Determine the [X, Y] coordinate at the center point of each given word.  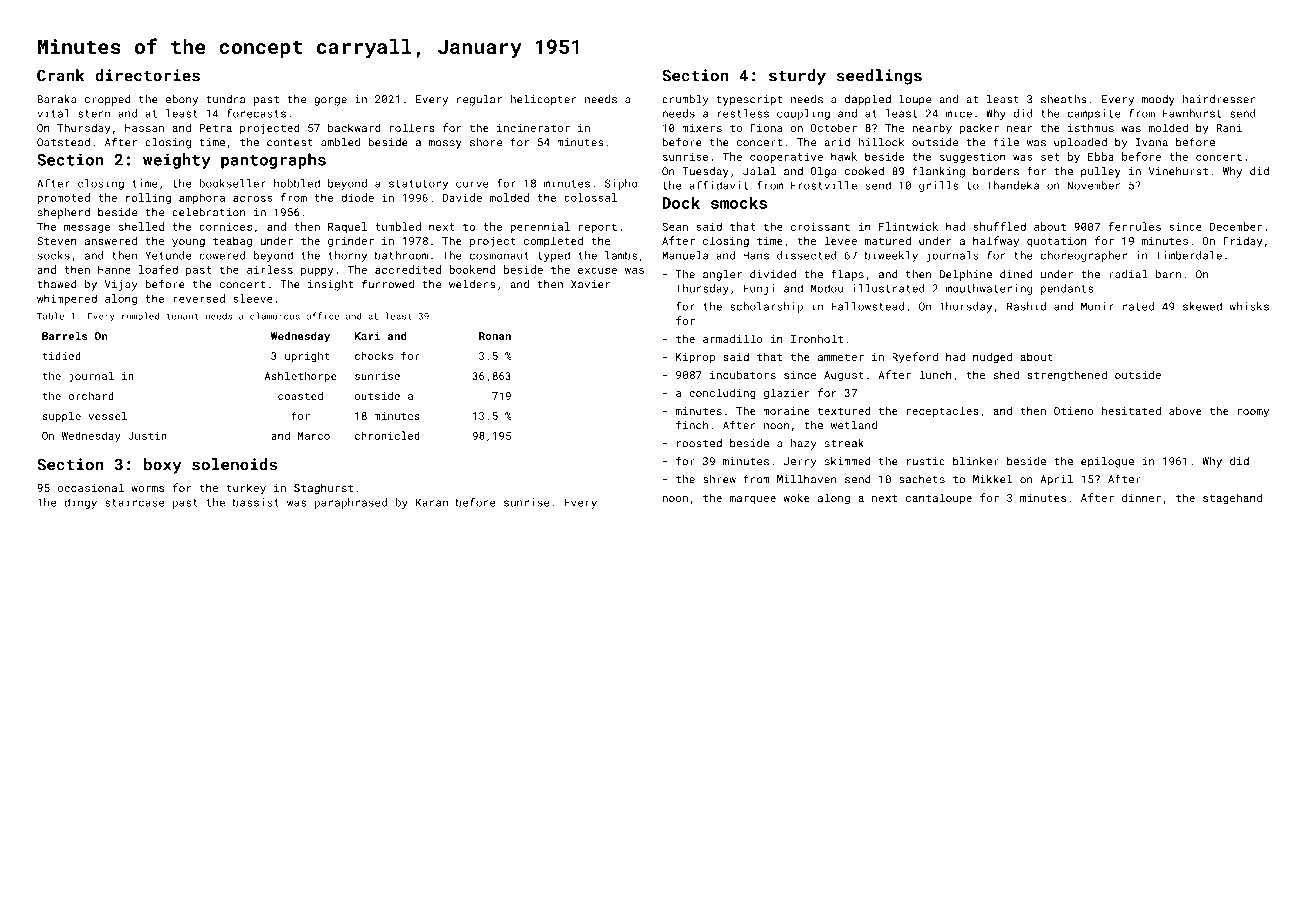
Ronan [495, 336]
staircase [134, 502]
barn [1168, 274]
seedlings [879, 77]
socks [54, 255]
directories [147, 75]
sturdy [797, 77]
